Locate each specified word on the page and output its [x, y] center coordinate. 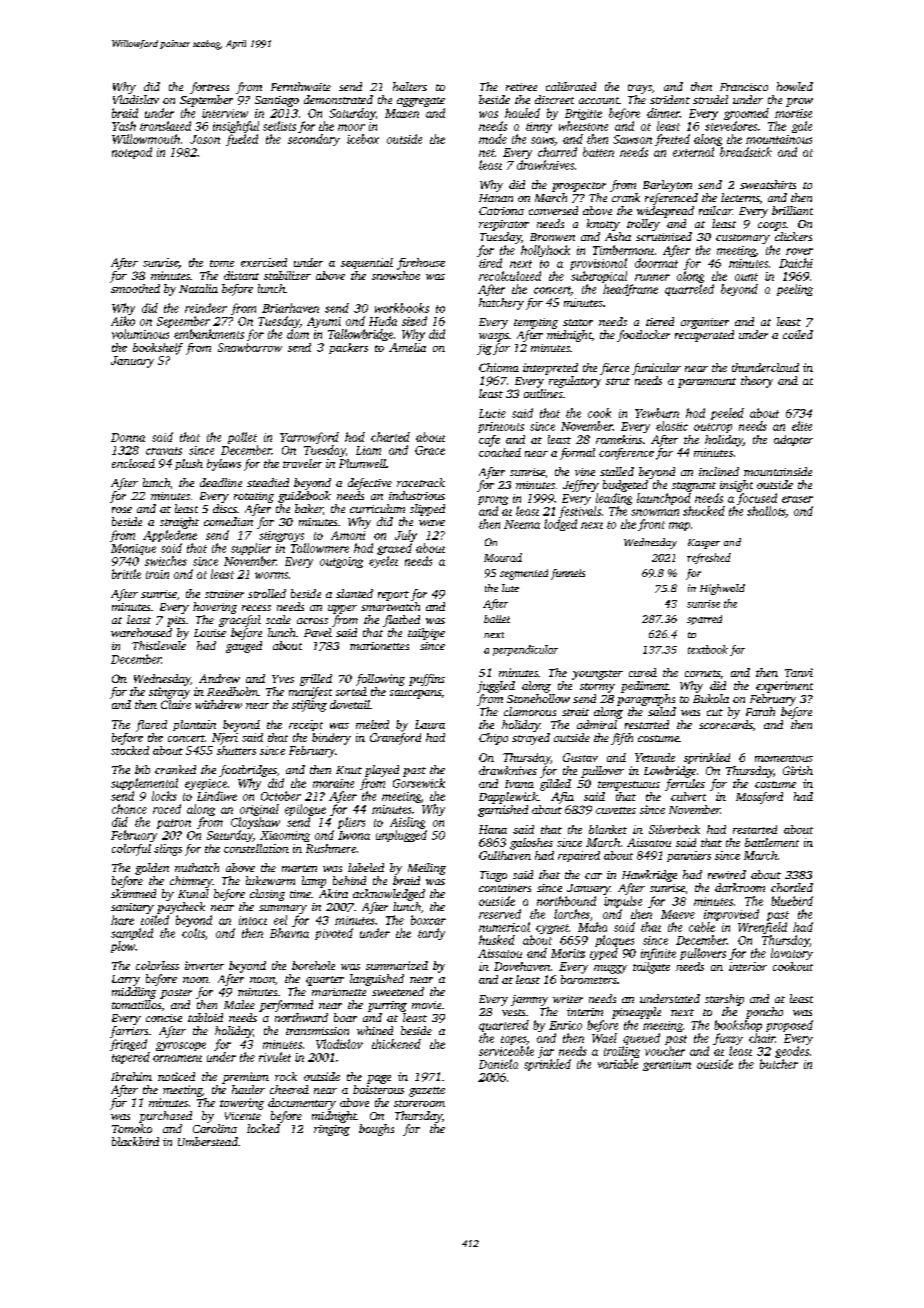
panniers [689, 856]
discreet [554, 99]
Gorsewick [419, 783]
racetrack [421, 482]
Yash [124, 126]
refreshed [709, 558]
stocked [130, 750]
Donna [128, 437]
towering [242, 1104]
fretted [672, 140]
